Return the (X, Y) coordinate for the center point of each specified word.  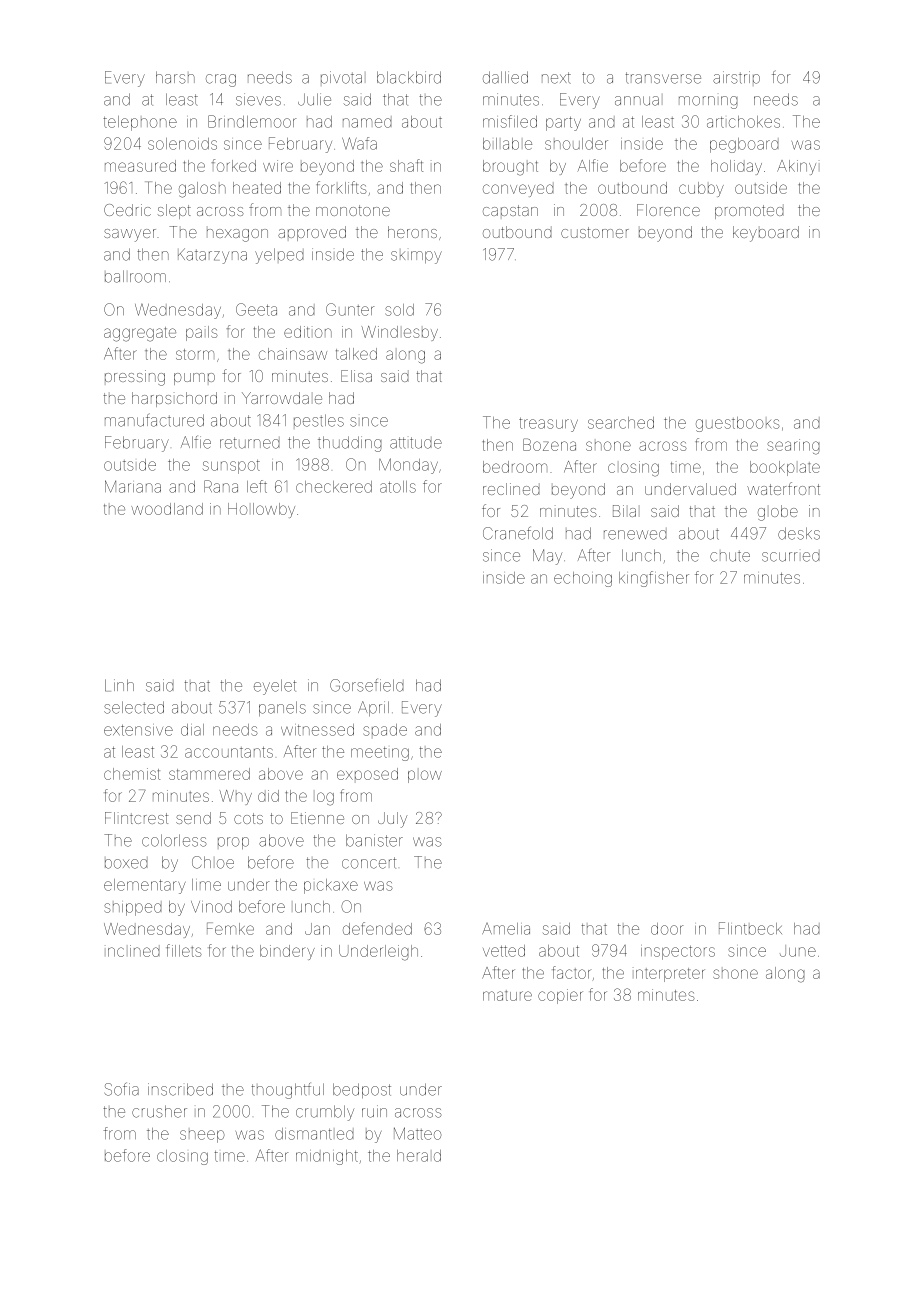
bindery (287, 952)
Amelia (506, 929)
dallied (505, 77)
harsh (175, 77)
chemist (132, 774)
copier (560, 996)
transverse (663, 78)
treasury (548, 425)
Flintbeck (750, 928)
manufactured (154, 420)
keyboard (766, 234)
